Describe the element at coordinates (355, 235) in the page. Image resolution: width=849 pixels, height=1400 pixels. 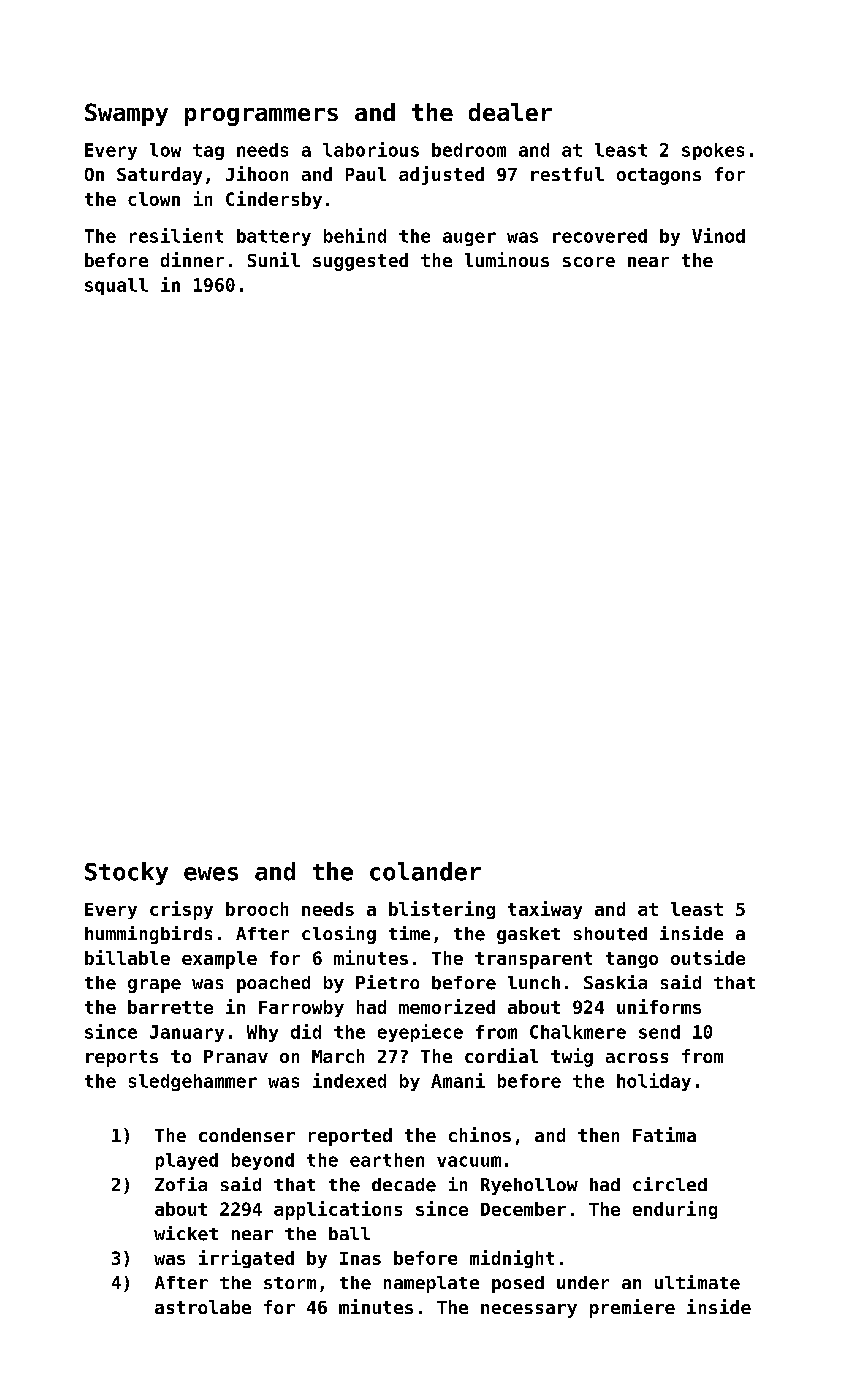
I see `behind` at that location.
